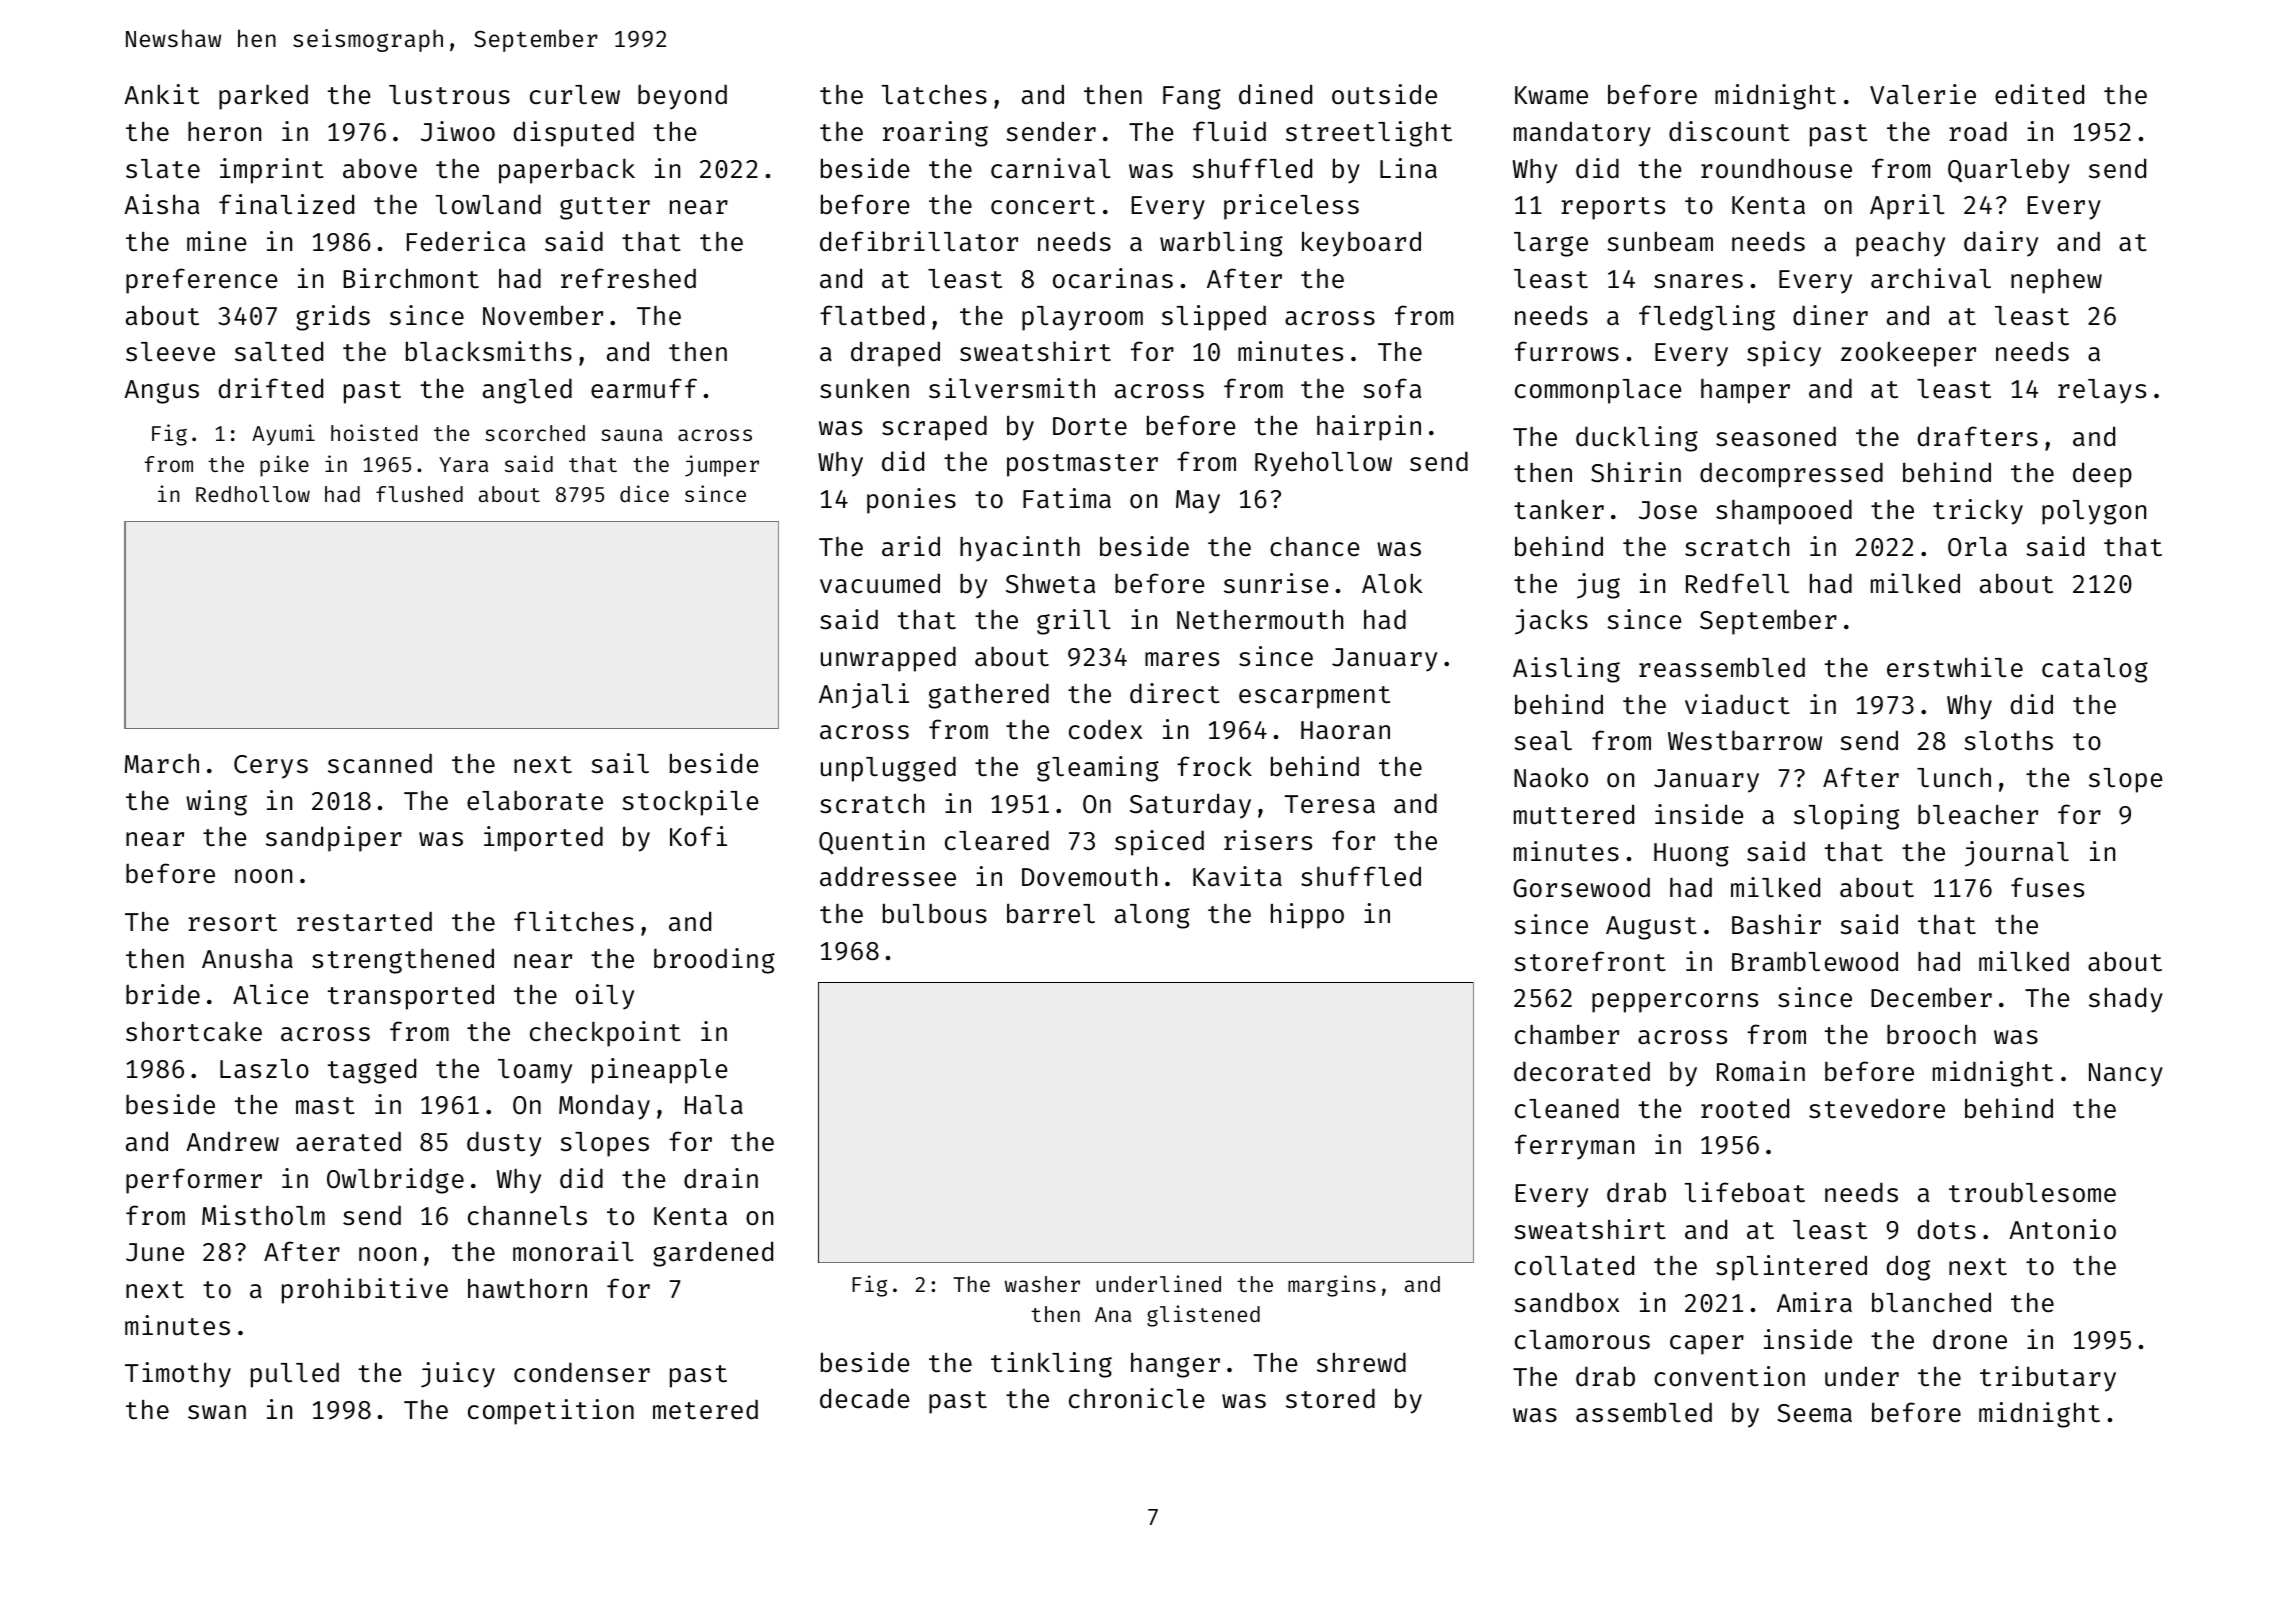 The height and width of the screenshot is (1620, 2292). What do you see at coordinates (253, 494) in the screenshot?
I see `Redhollow` at bounding box center [253, 494].
